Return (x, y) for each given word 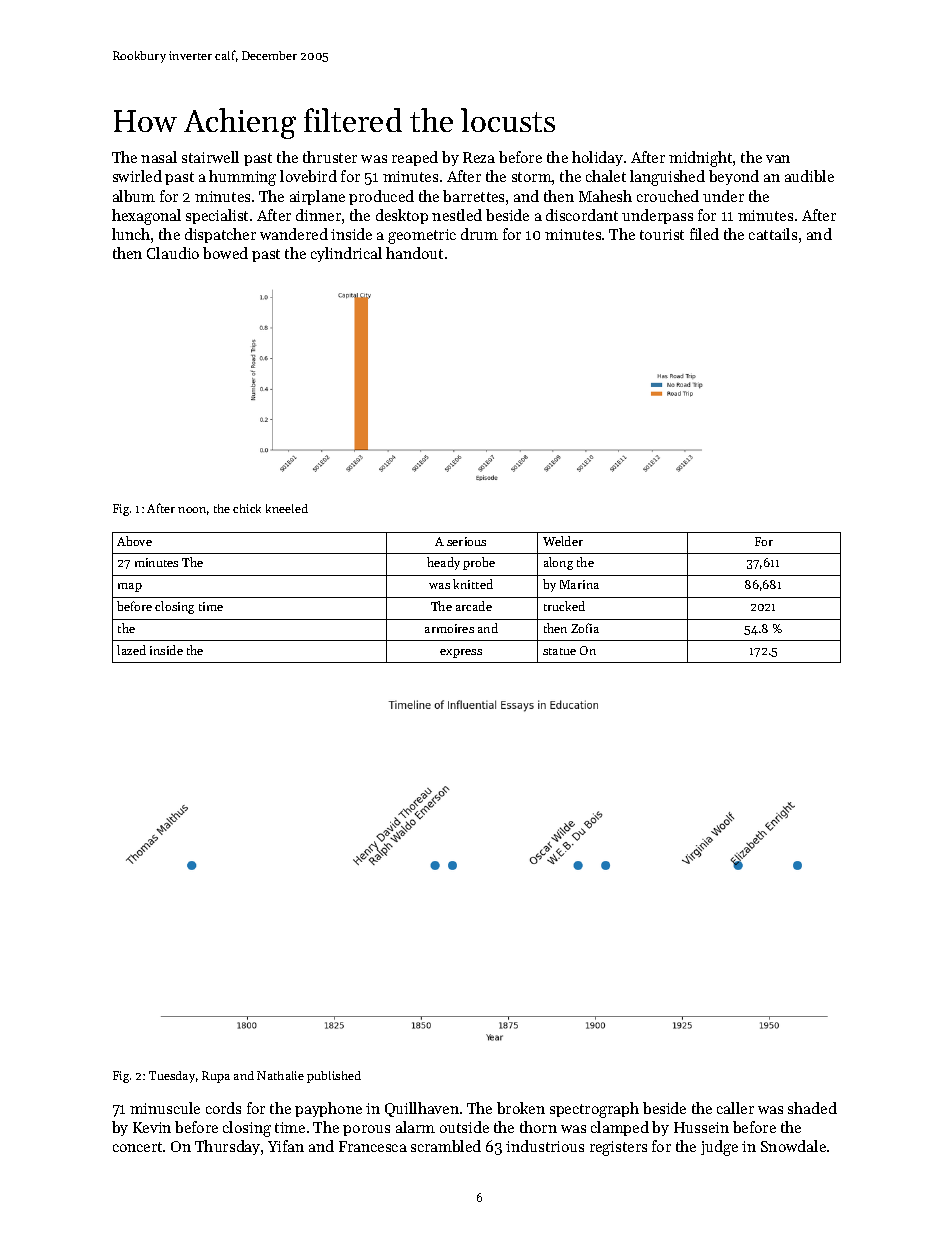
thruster (330, 157)
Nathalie (280, 1075)
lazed (131, 650)
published (334, 1077)
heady (443, 563)
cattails (773, 234)
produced (381, 197)
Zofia (585, 628)
